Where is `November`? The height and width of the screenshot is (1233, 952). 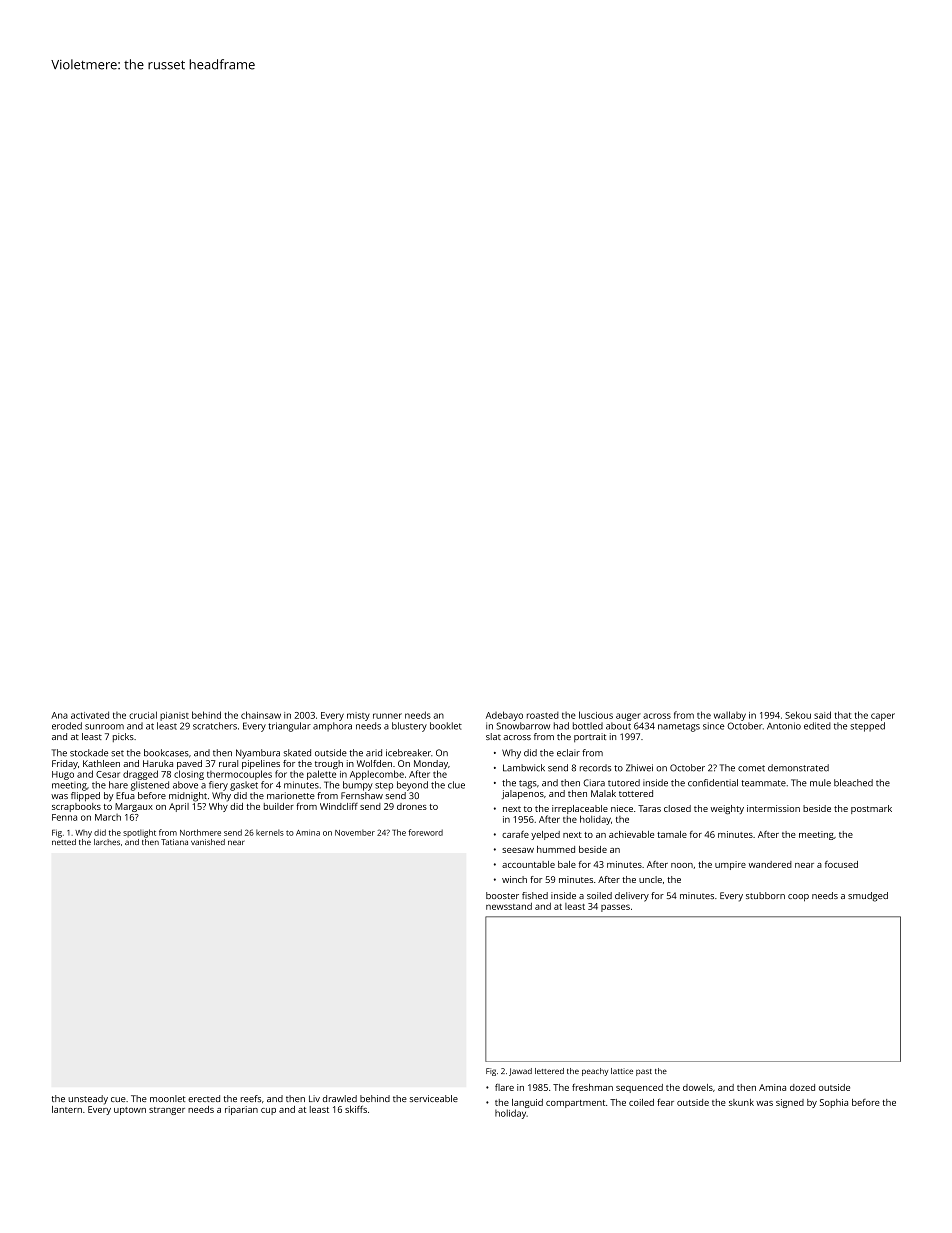
November is located at coordinates (355, 832).
